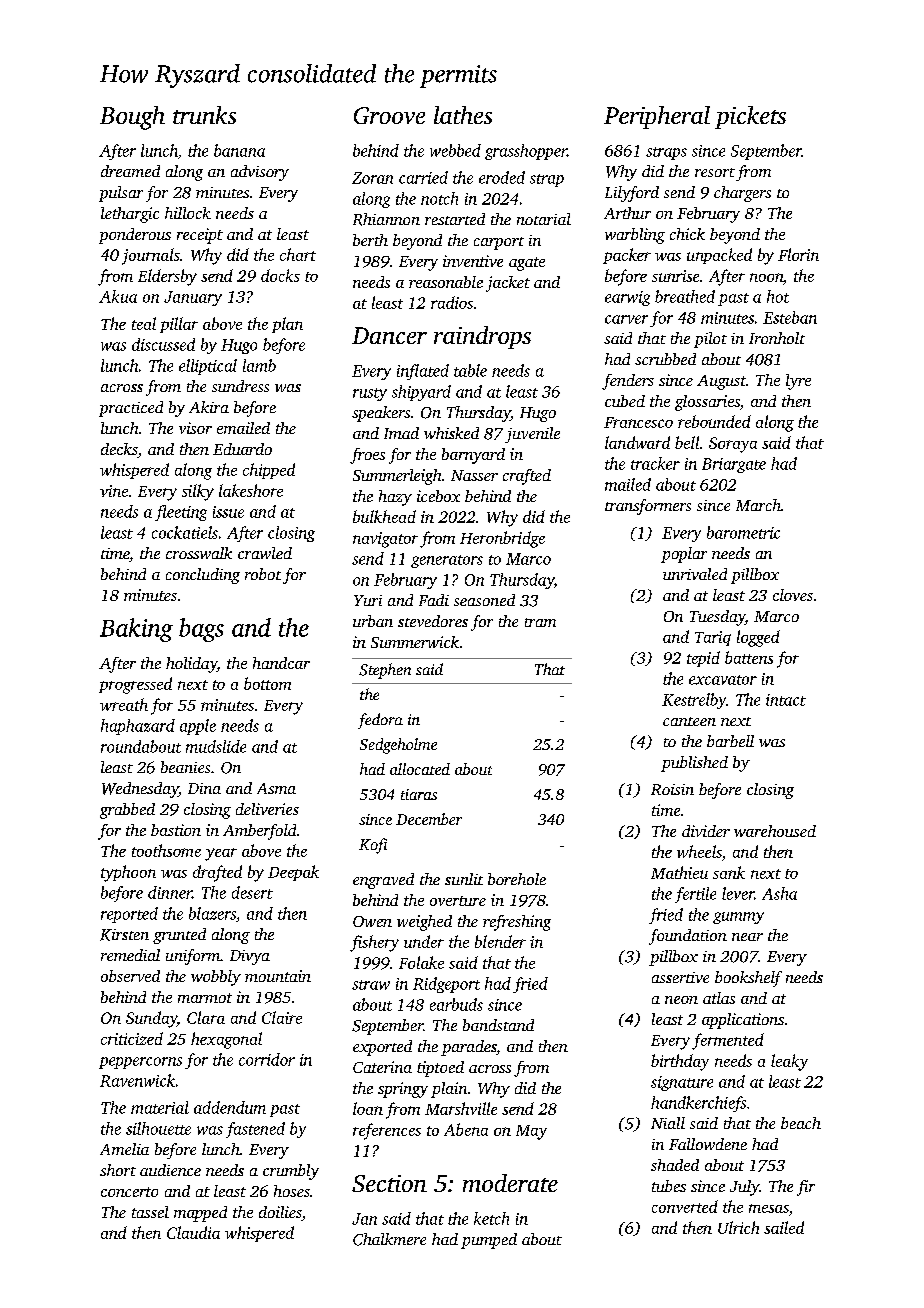 The height and width of the page is (1308, 924). I want to click on Asma, so click(276, 788).
